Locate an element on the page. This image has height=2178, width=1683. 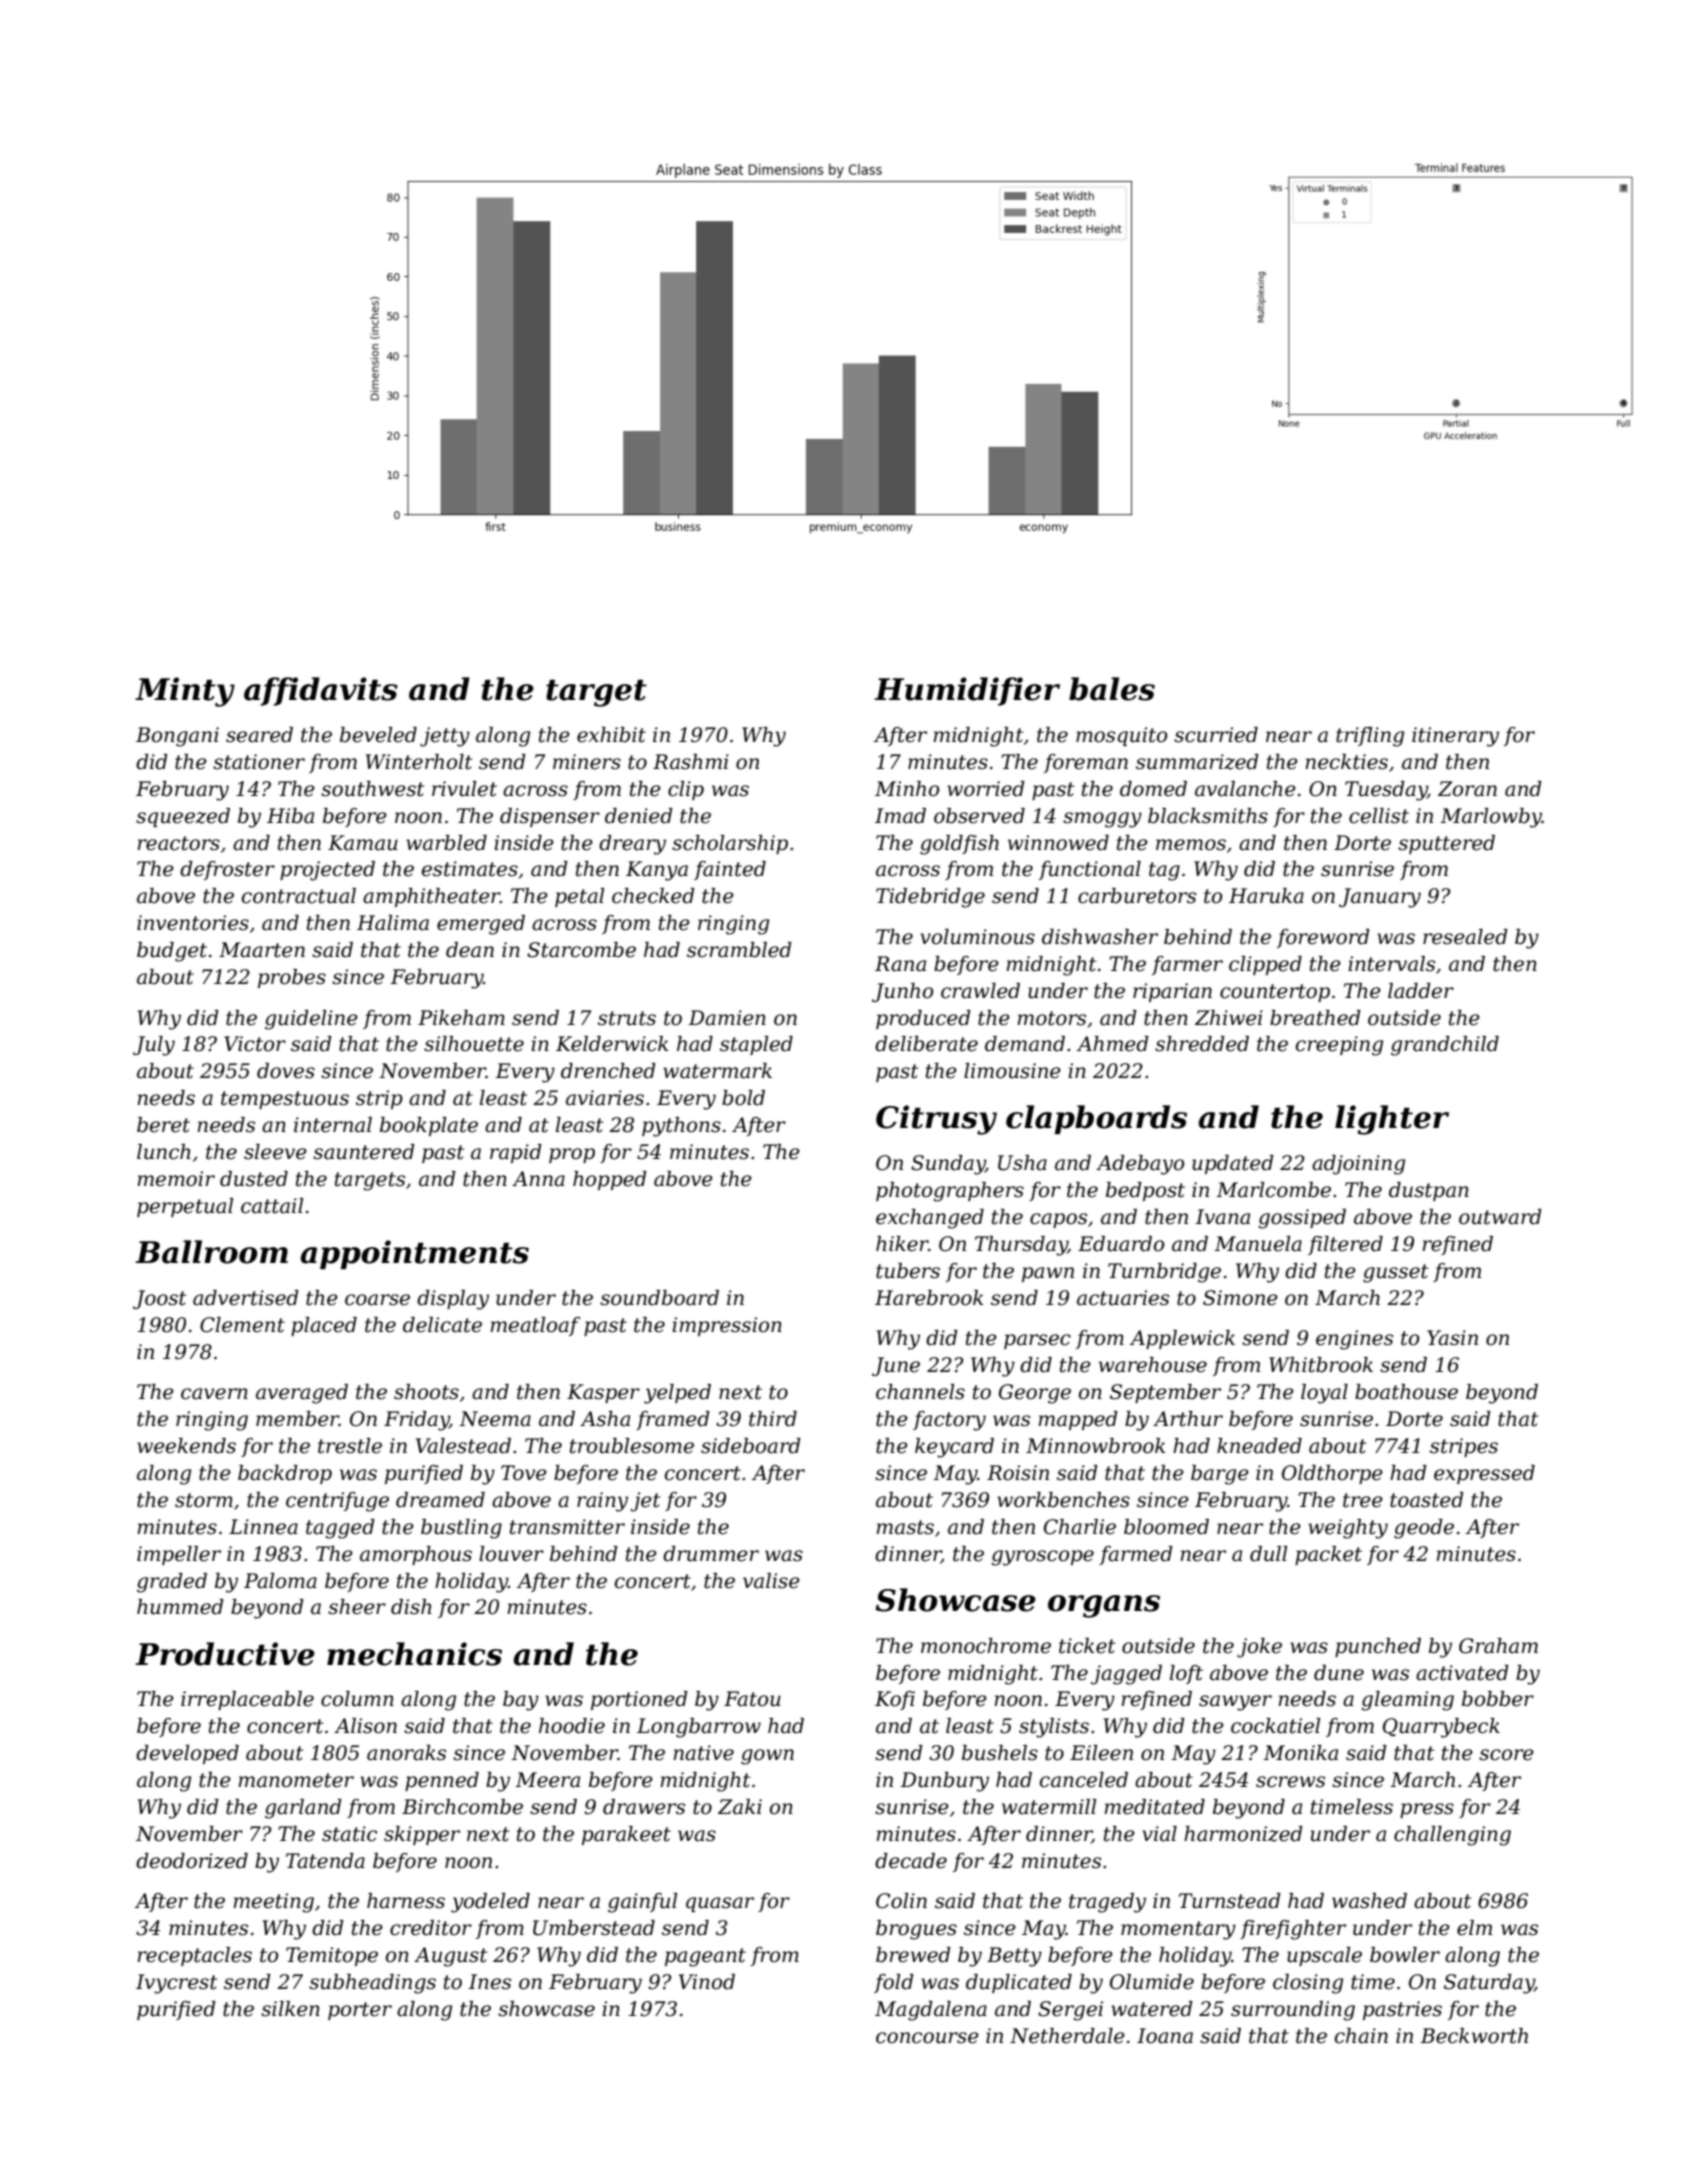
appointments is located at coordinates (414, 1254).
